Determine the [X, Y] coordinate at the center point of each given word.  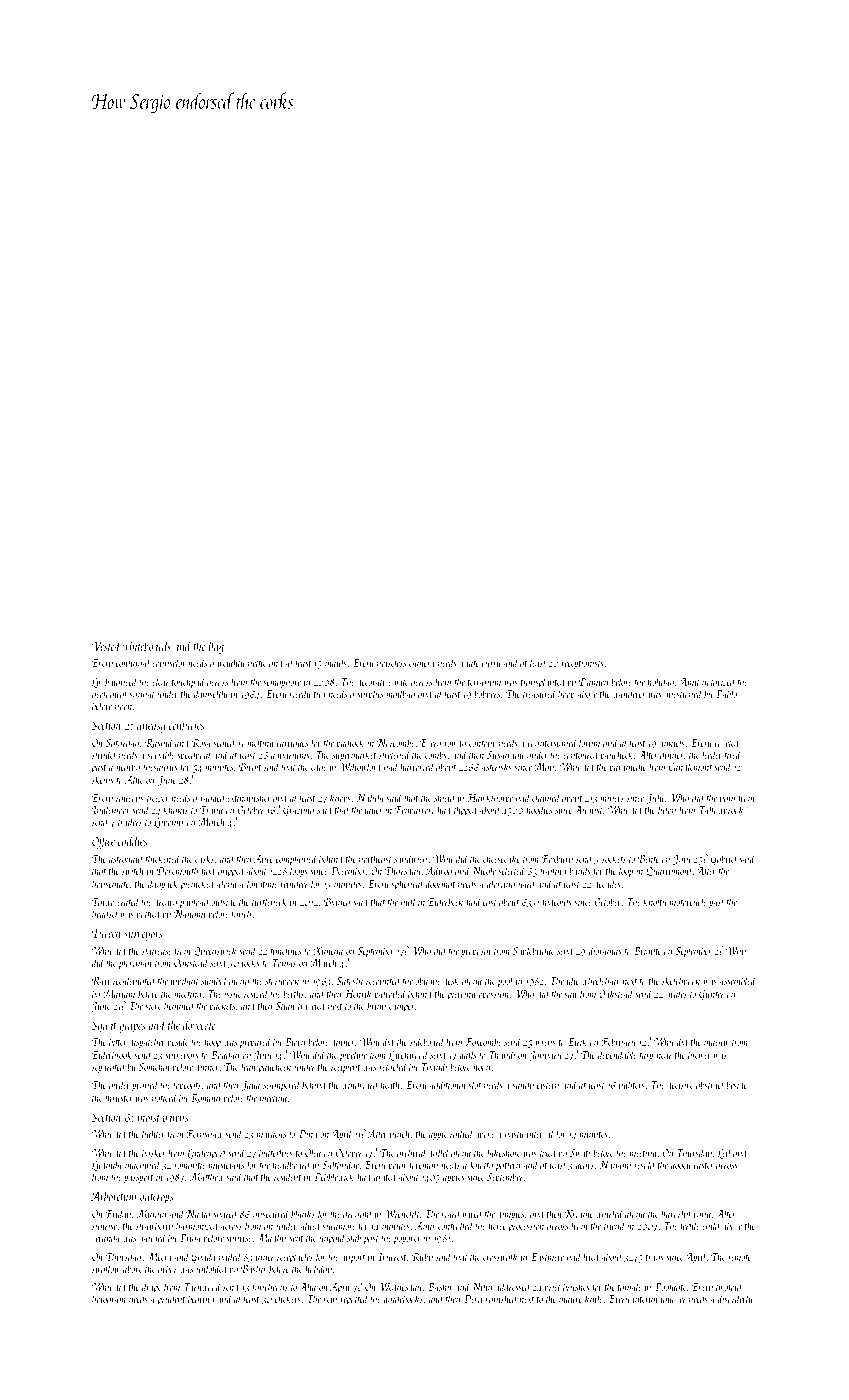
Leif [725, 1153]
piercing [461, 995]
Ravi [101, 981]
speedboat [194, 755]
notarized [719, 681]
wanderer [629, 693]
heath [390, 1084]
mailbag [400, 695]
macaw [716, 1043]
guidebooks [403, 1299]
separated [109, 1067]
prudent [171, 1300]
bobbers [487, 693]
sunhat [142, 693]
